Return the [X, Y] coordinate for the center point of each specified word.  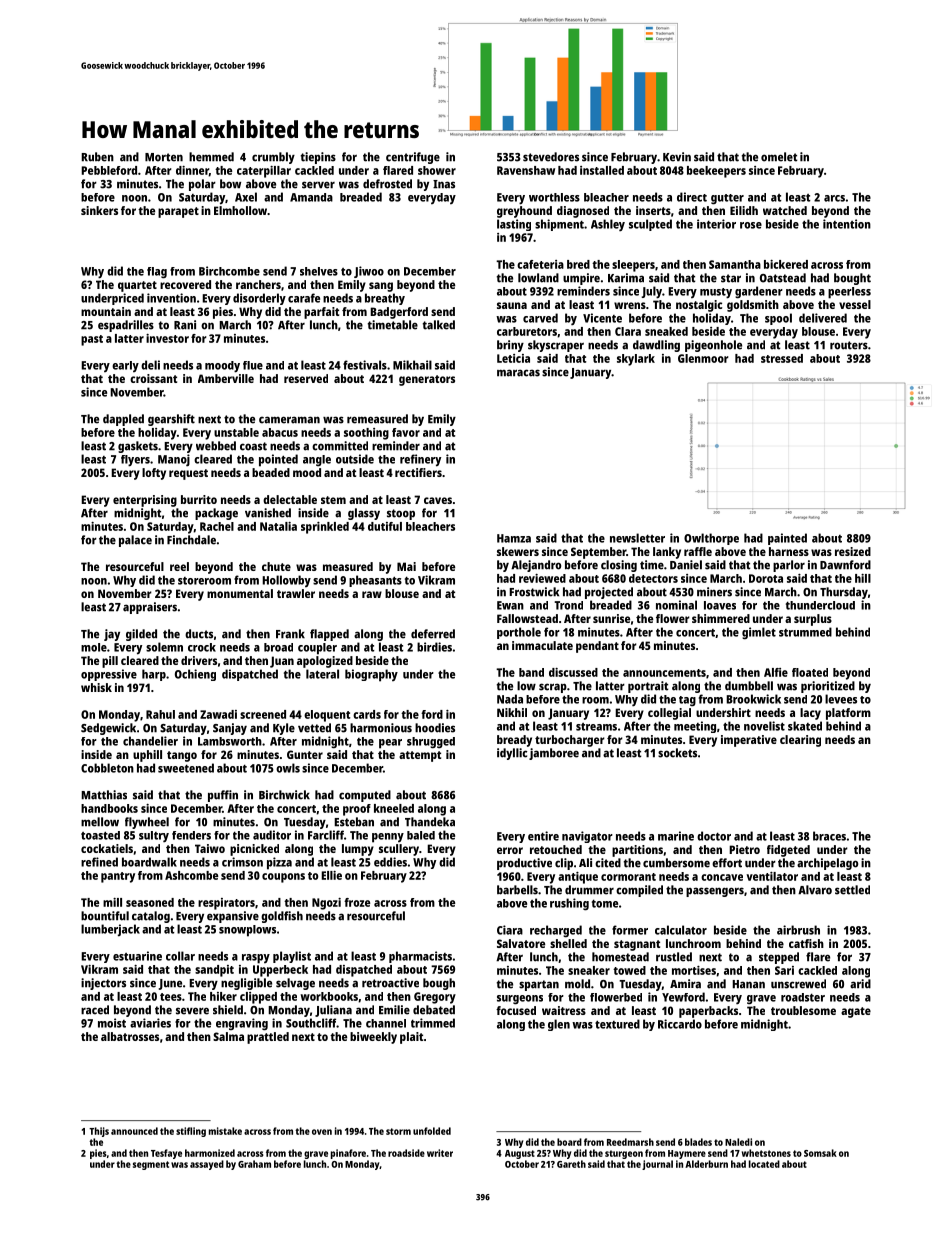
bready [514, 741]
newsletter [637, 538]
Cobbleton [107, 768]
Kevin [677, 157]
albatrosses [130, 1036]
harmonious [381, 728]
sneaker [589, 970]
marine [676, 836]
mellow [100, 822]
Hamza [514, 538]
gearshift [171, 420]
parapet [178, 212]
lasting [514, 225]
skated [805, 726]
